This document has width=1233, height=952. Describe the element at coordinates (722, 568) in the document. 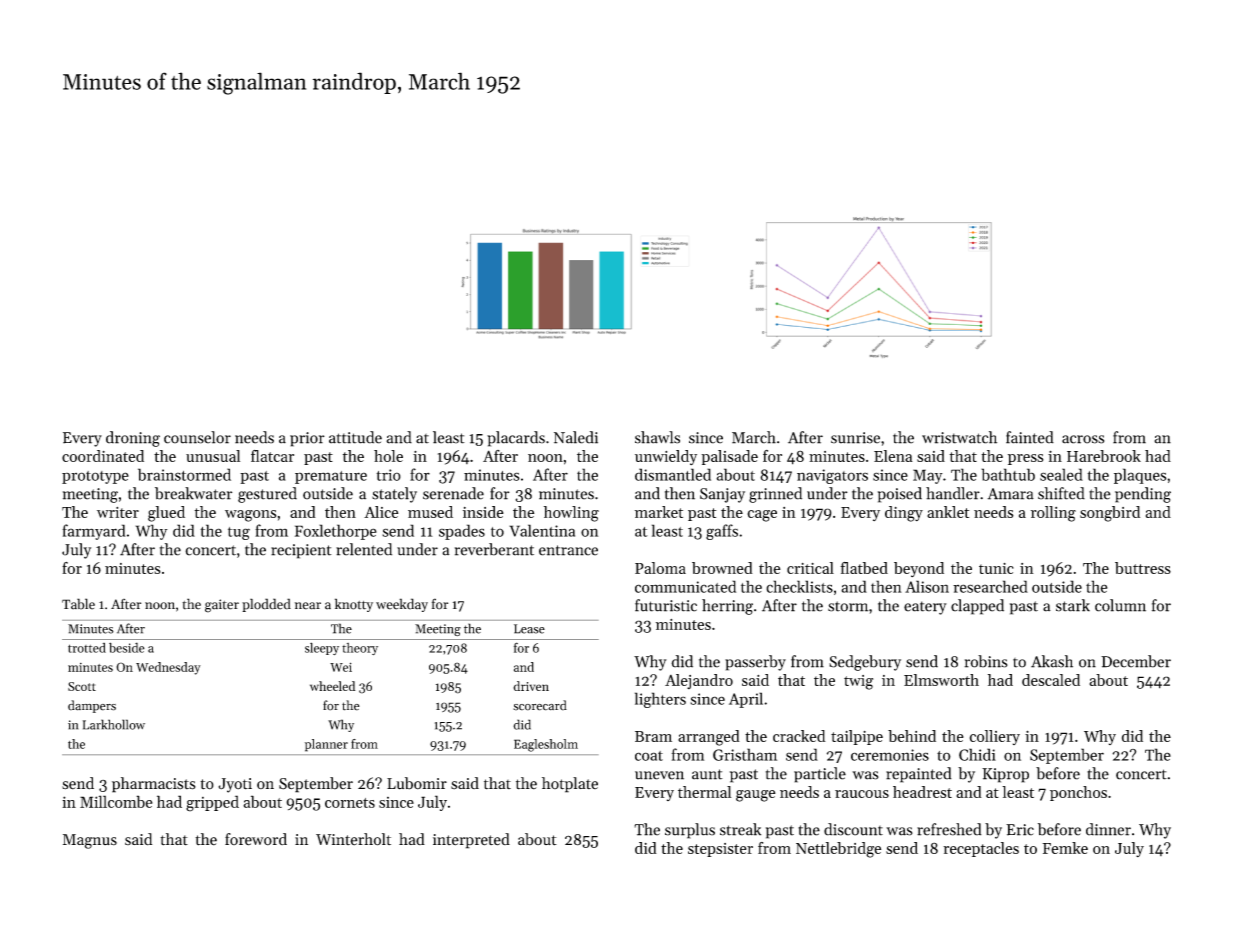

I see `browned` at that location.
